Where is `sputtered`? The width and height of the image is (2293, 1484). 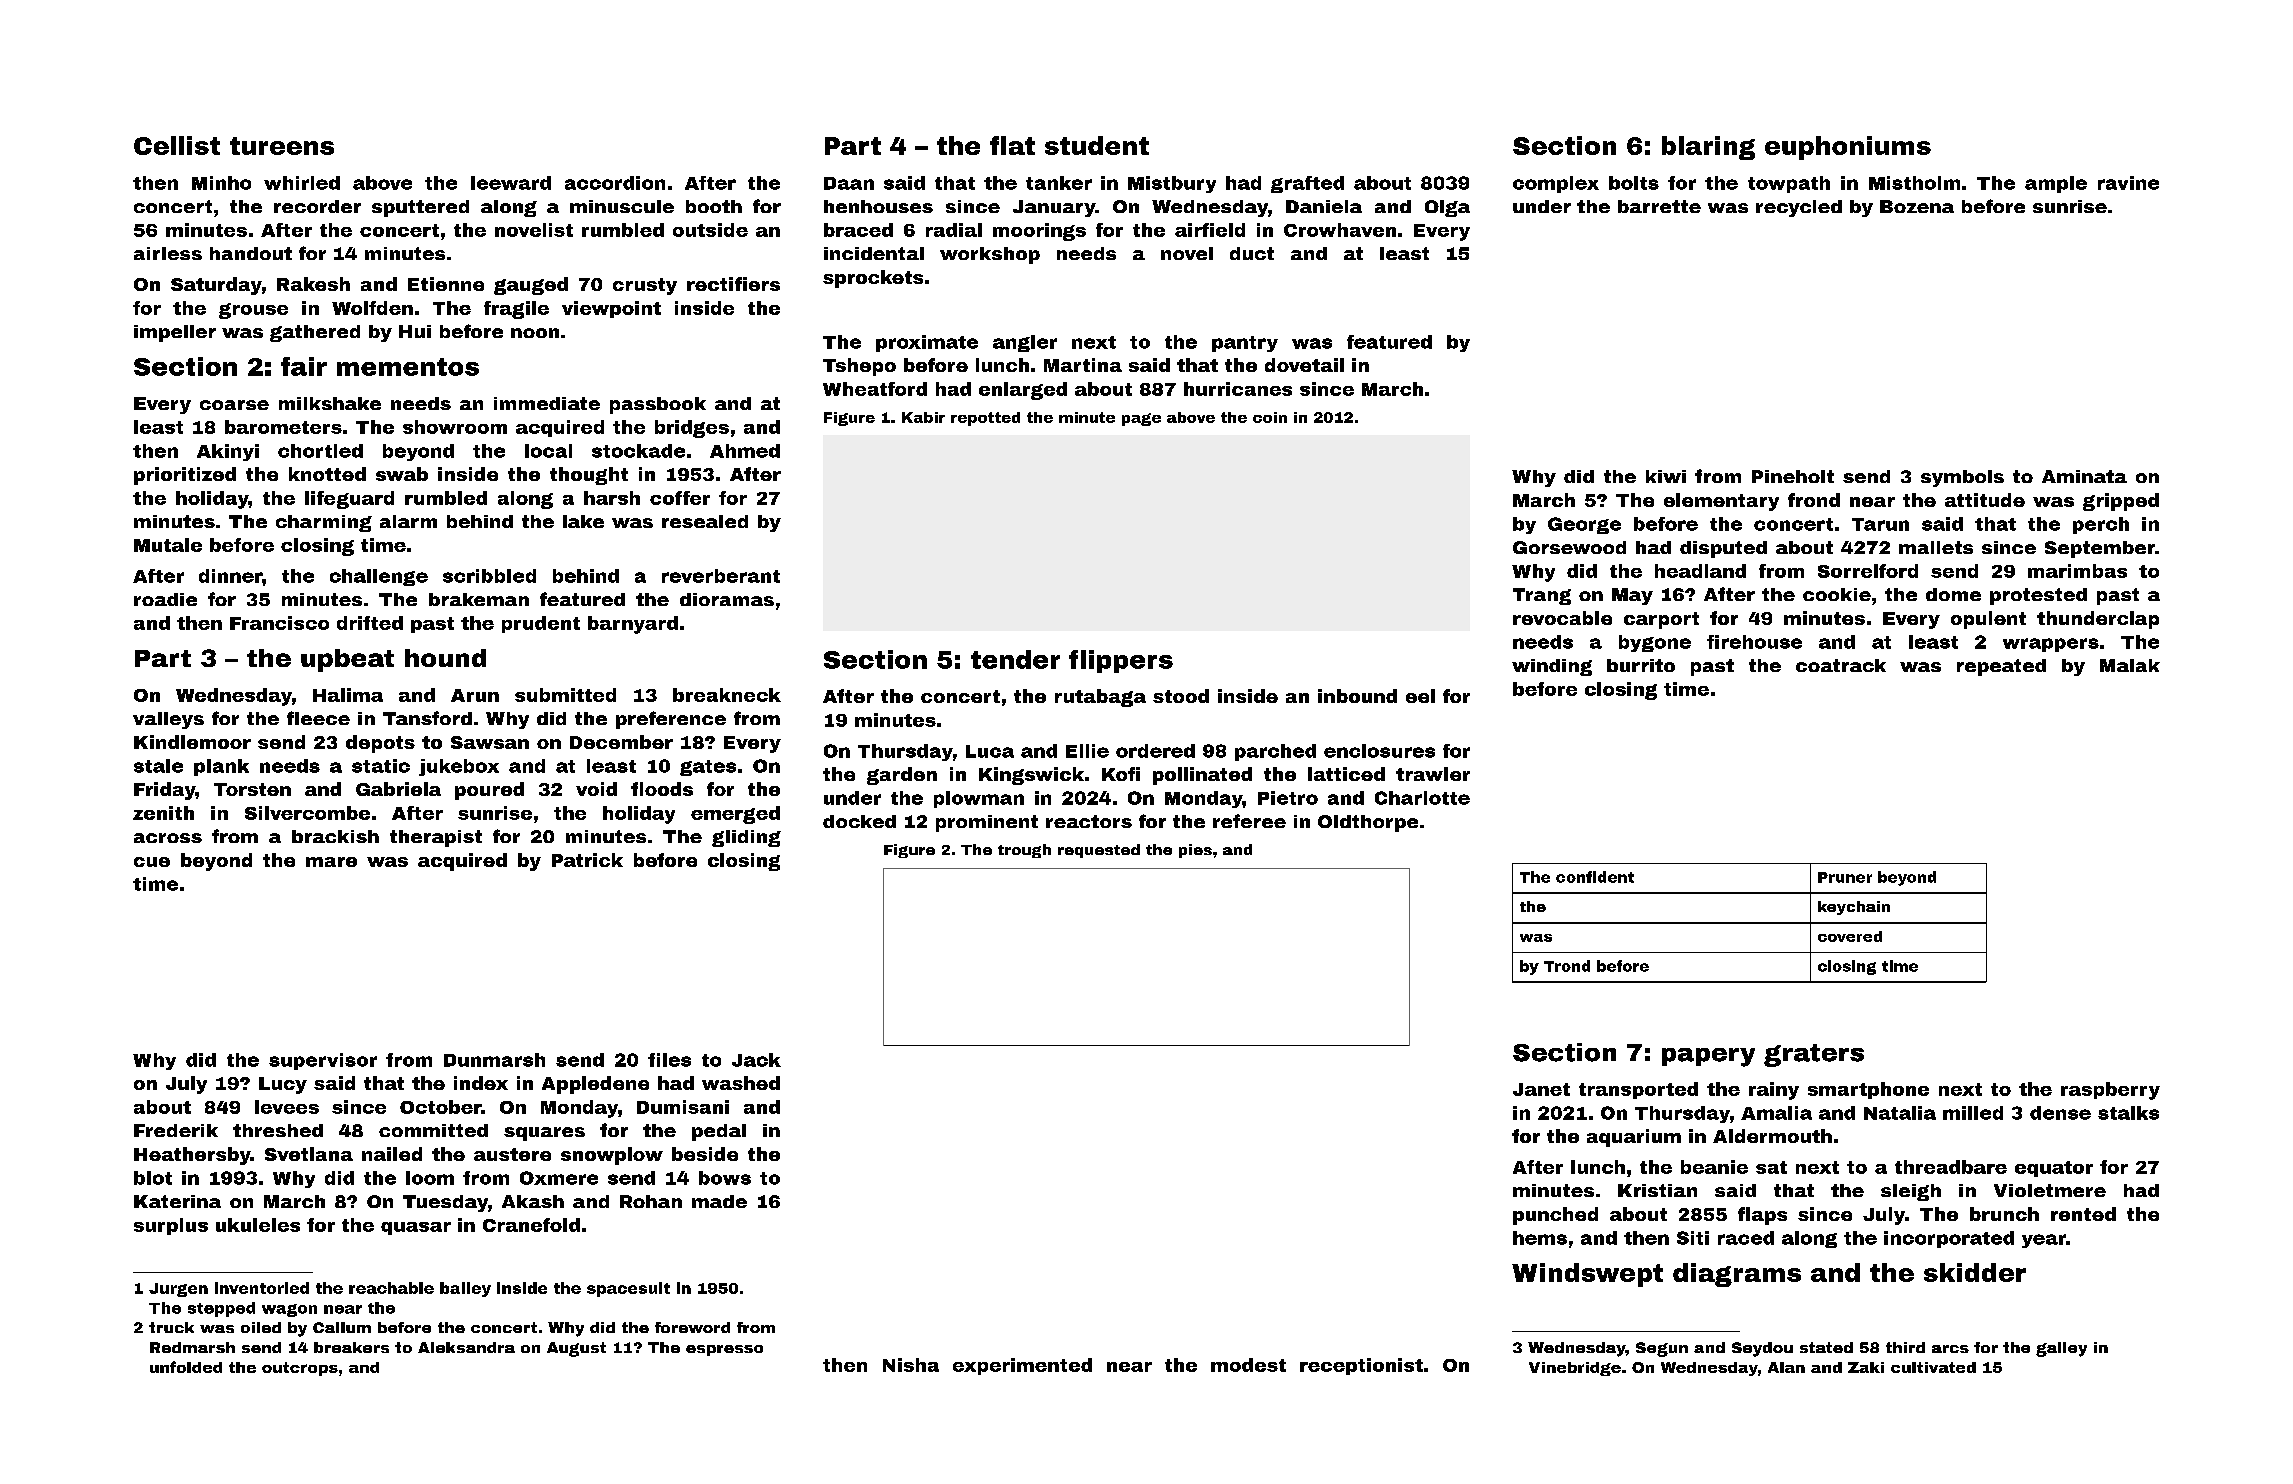
sputtered is located at coordinates (420, 208).
